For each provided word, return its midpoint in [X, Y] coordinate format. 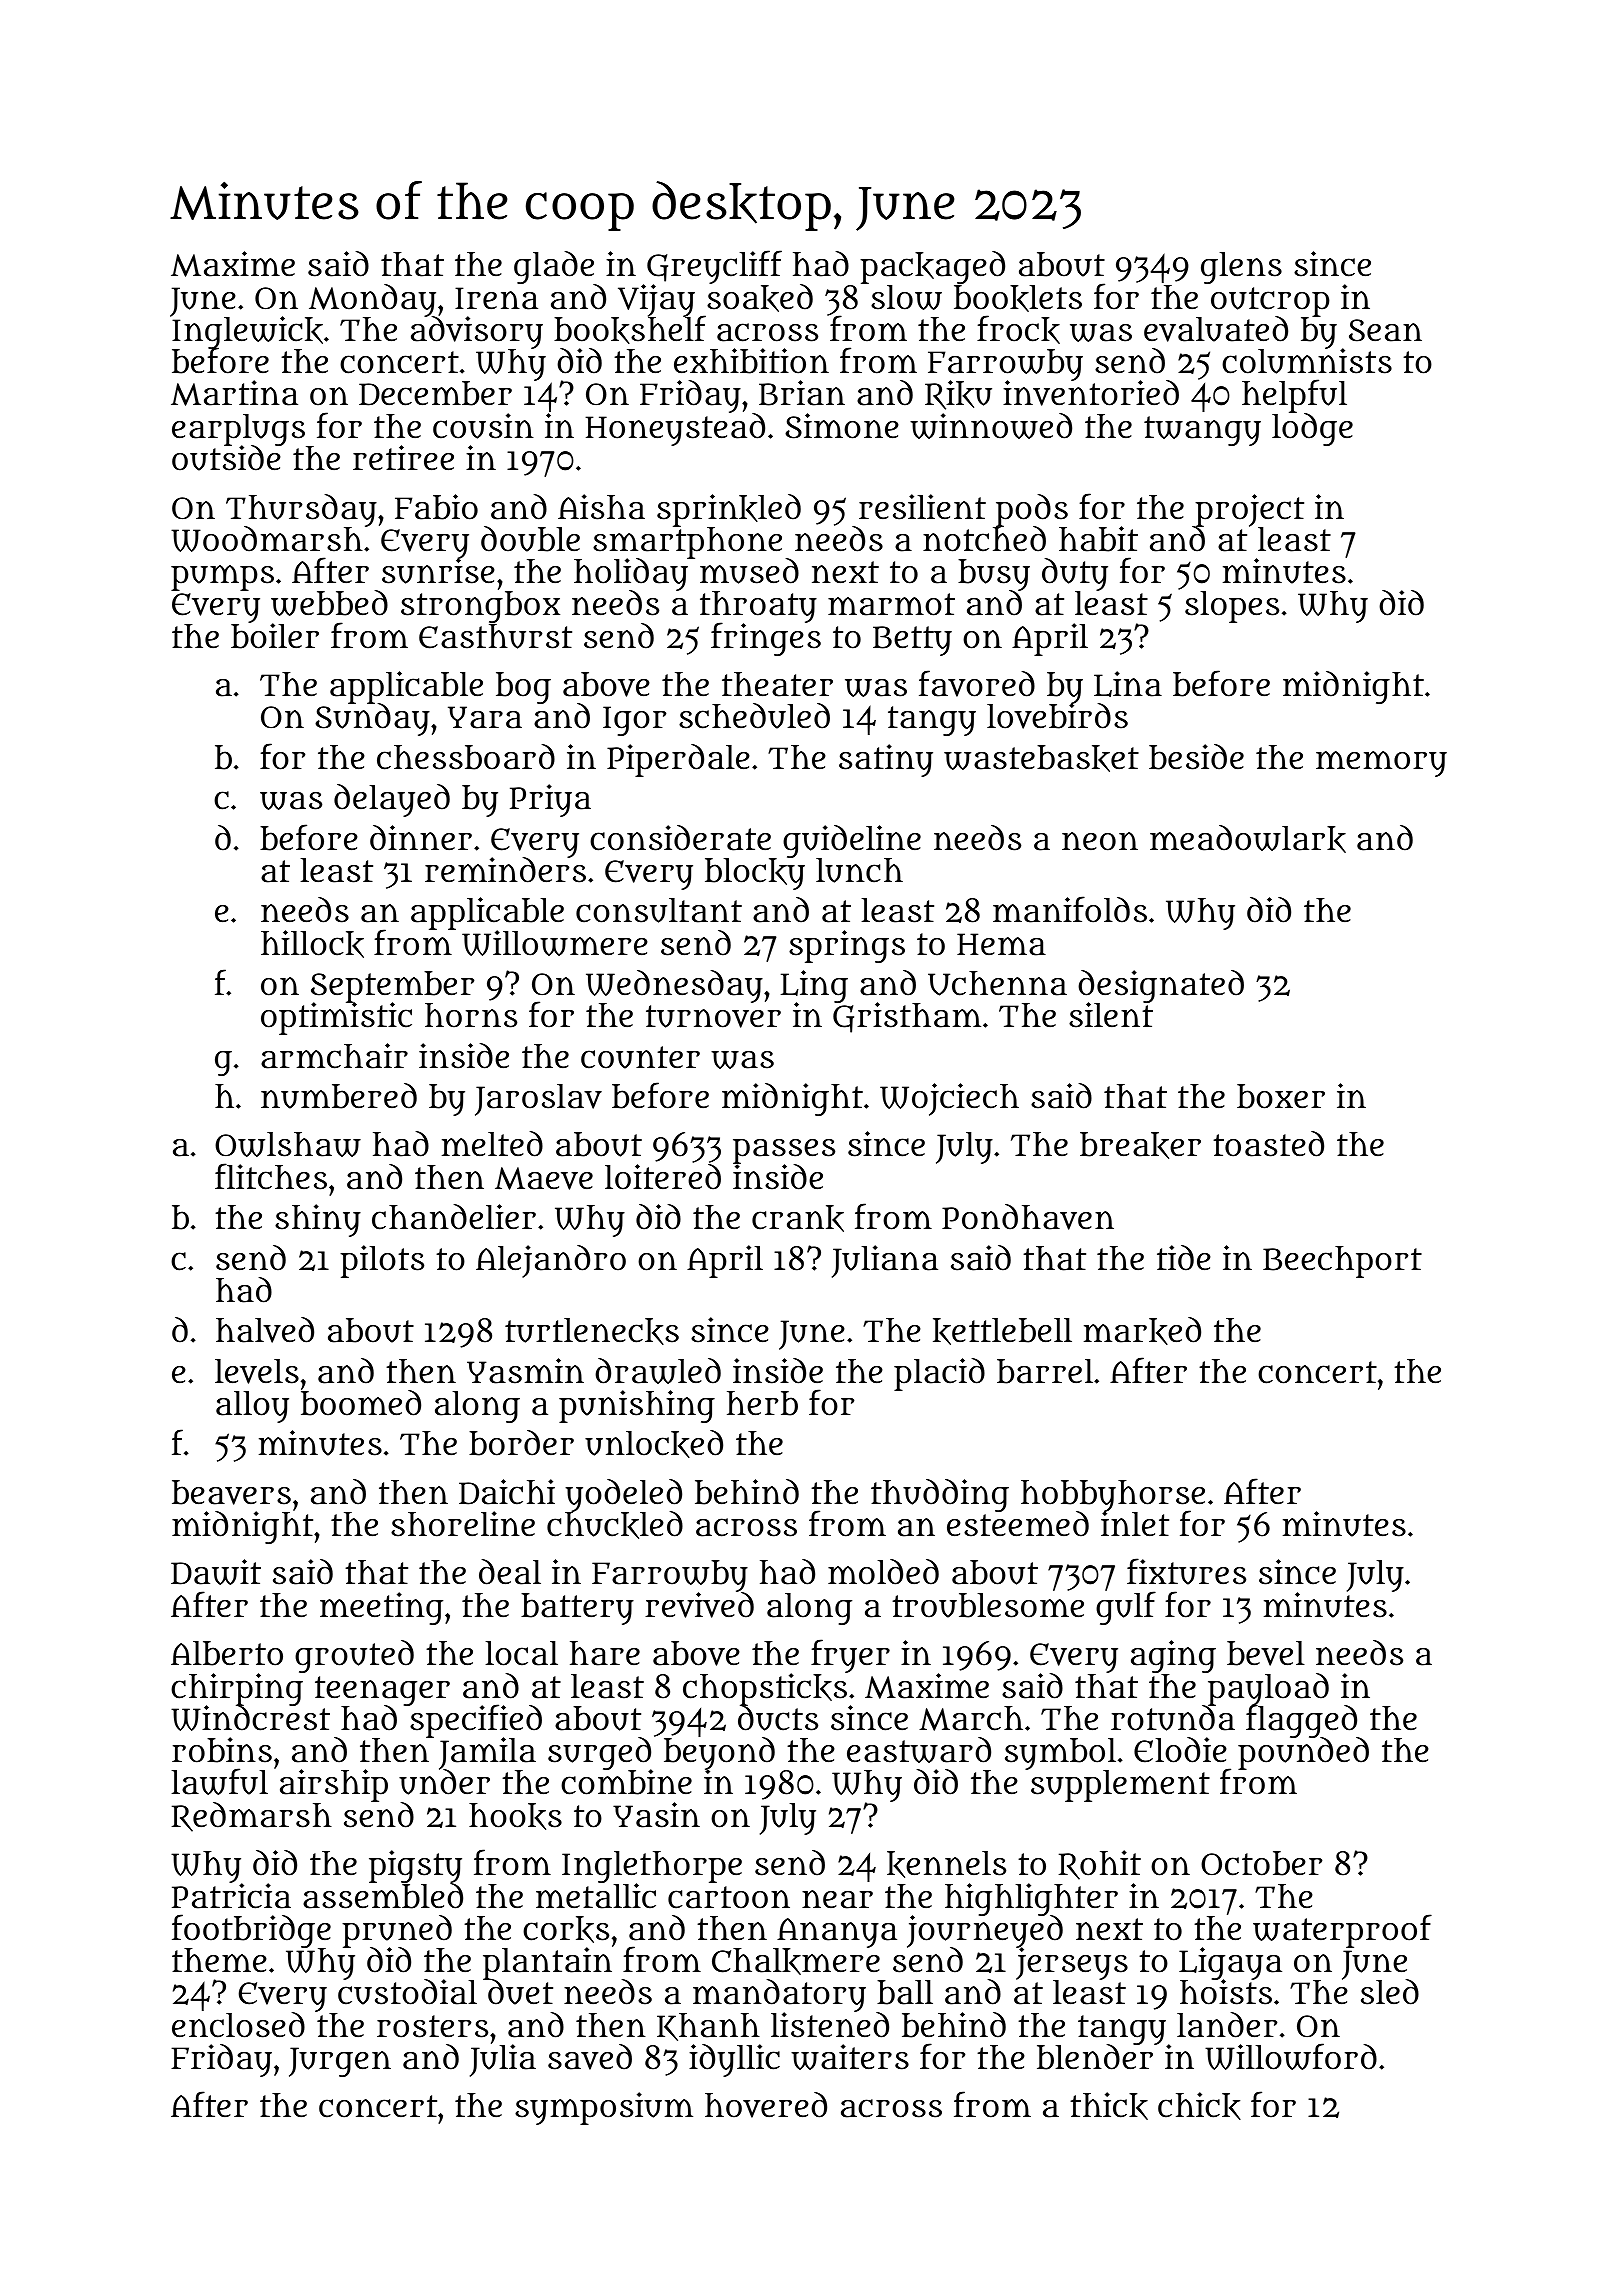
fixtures [1186, 1571]
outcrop [1270, 302]
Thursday [301, 510]
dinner [421, 838]
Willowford [1291, 2056]
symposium [604, 2108]
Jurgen [340, 2062]
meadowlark [1248, 839]
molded [883, 1572]
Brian [802, 393]
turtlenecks [592, 1331]
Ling [814, 986]
